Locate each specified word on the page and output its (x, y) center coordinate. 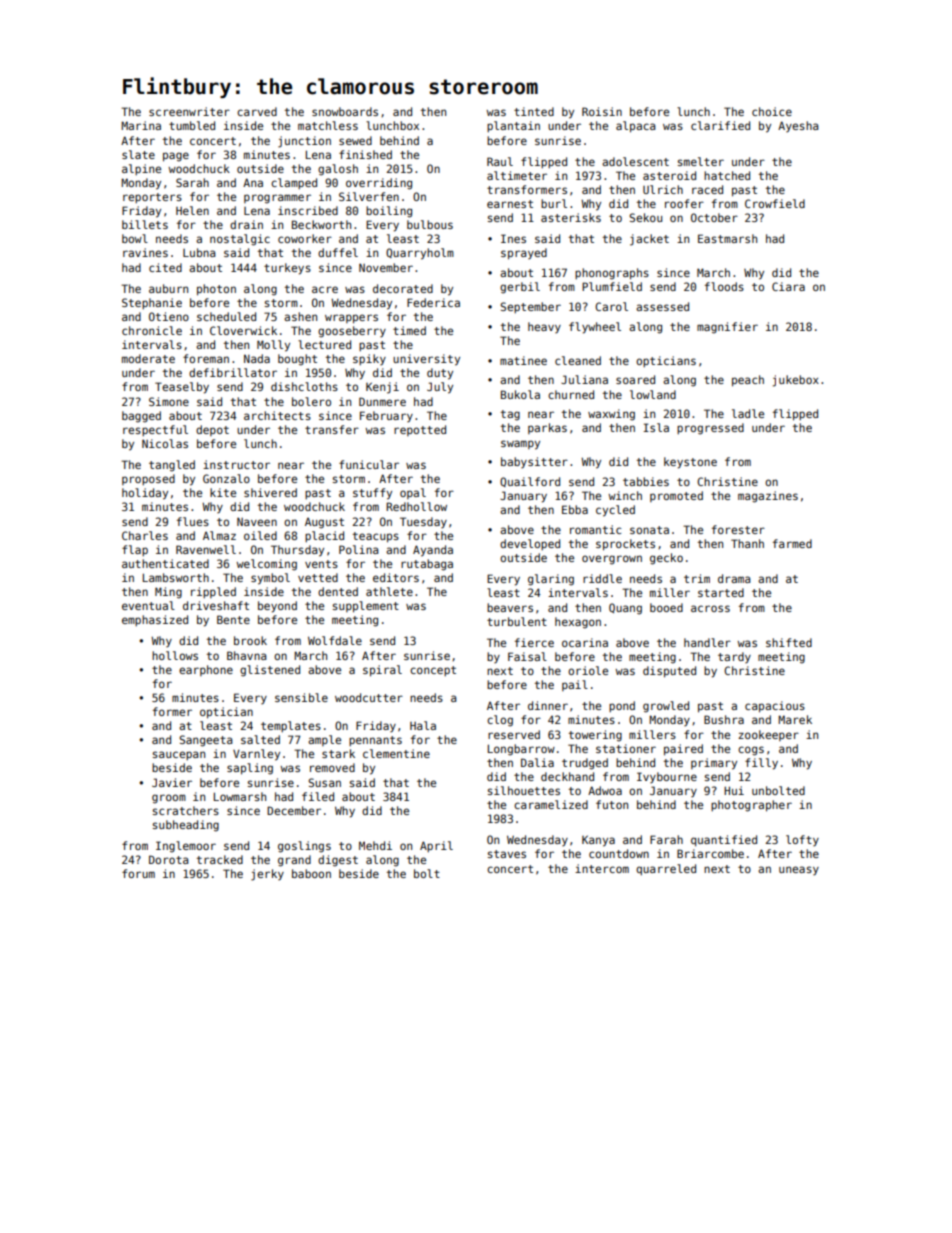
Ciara (788, 286)
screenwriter (189, 111)
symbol (270, 579)
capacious (775, 707)
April (436, 846)
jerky (267, 875)
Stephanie (152, 303)
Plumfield (612, 286)
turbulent (517, 621)
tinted (534, 111)
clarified (720, 125)
